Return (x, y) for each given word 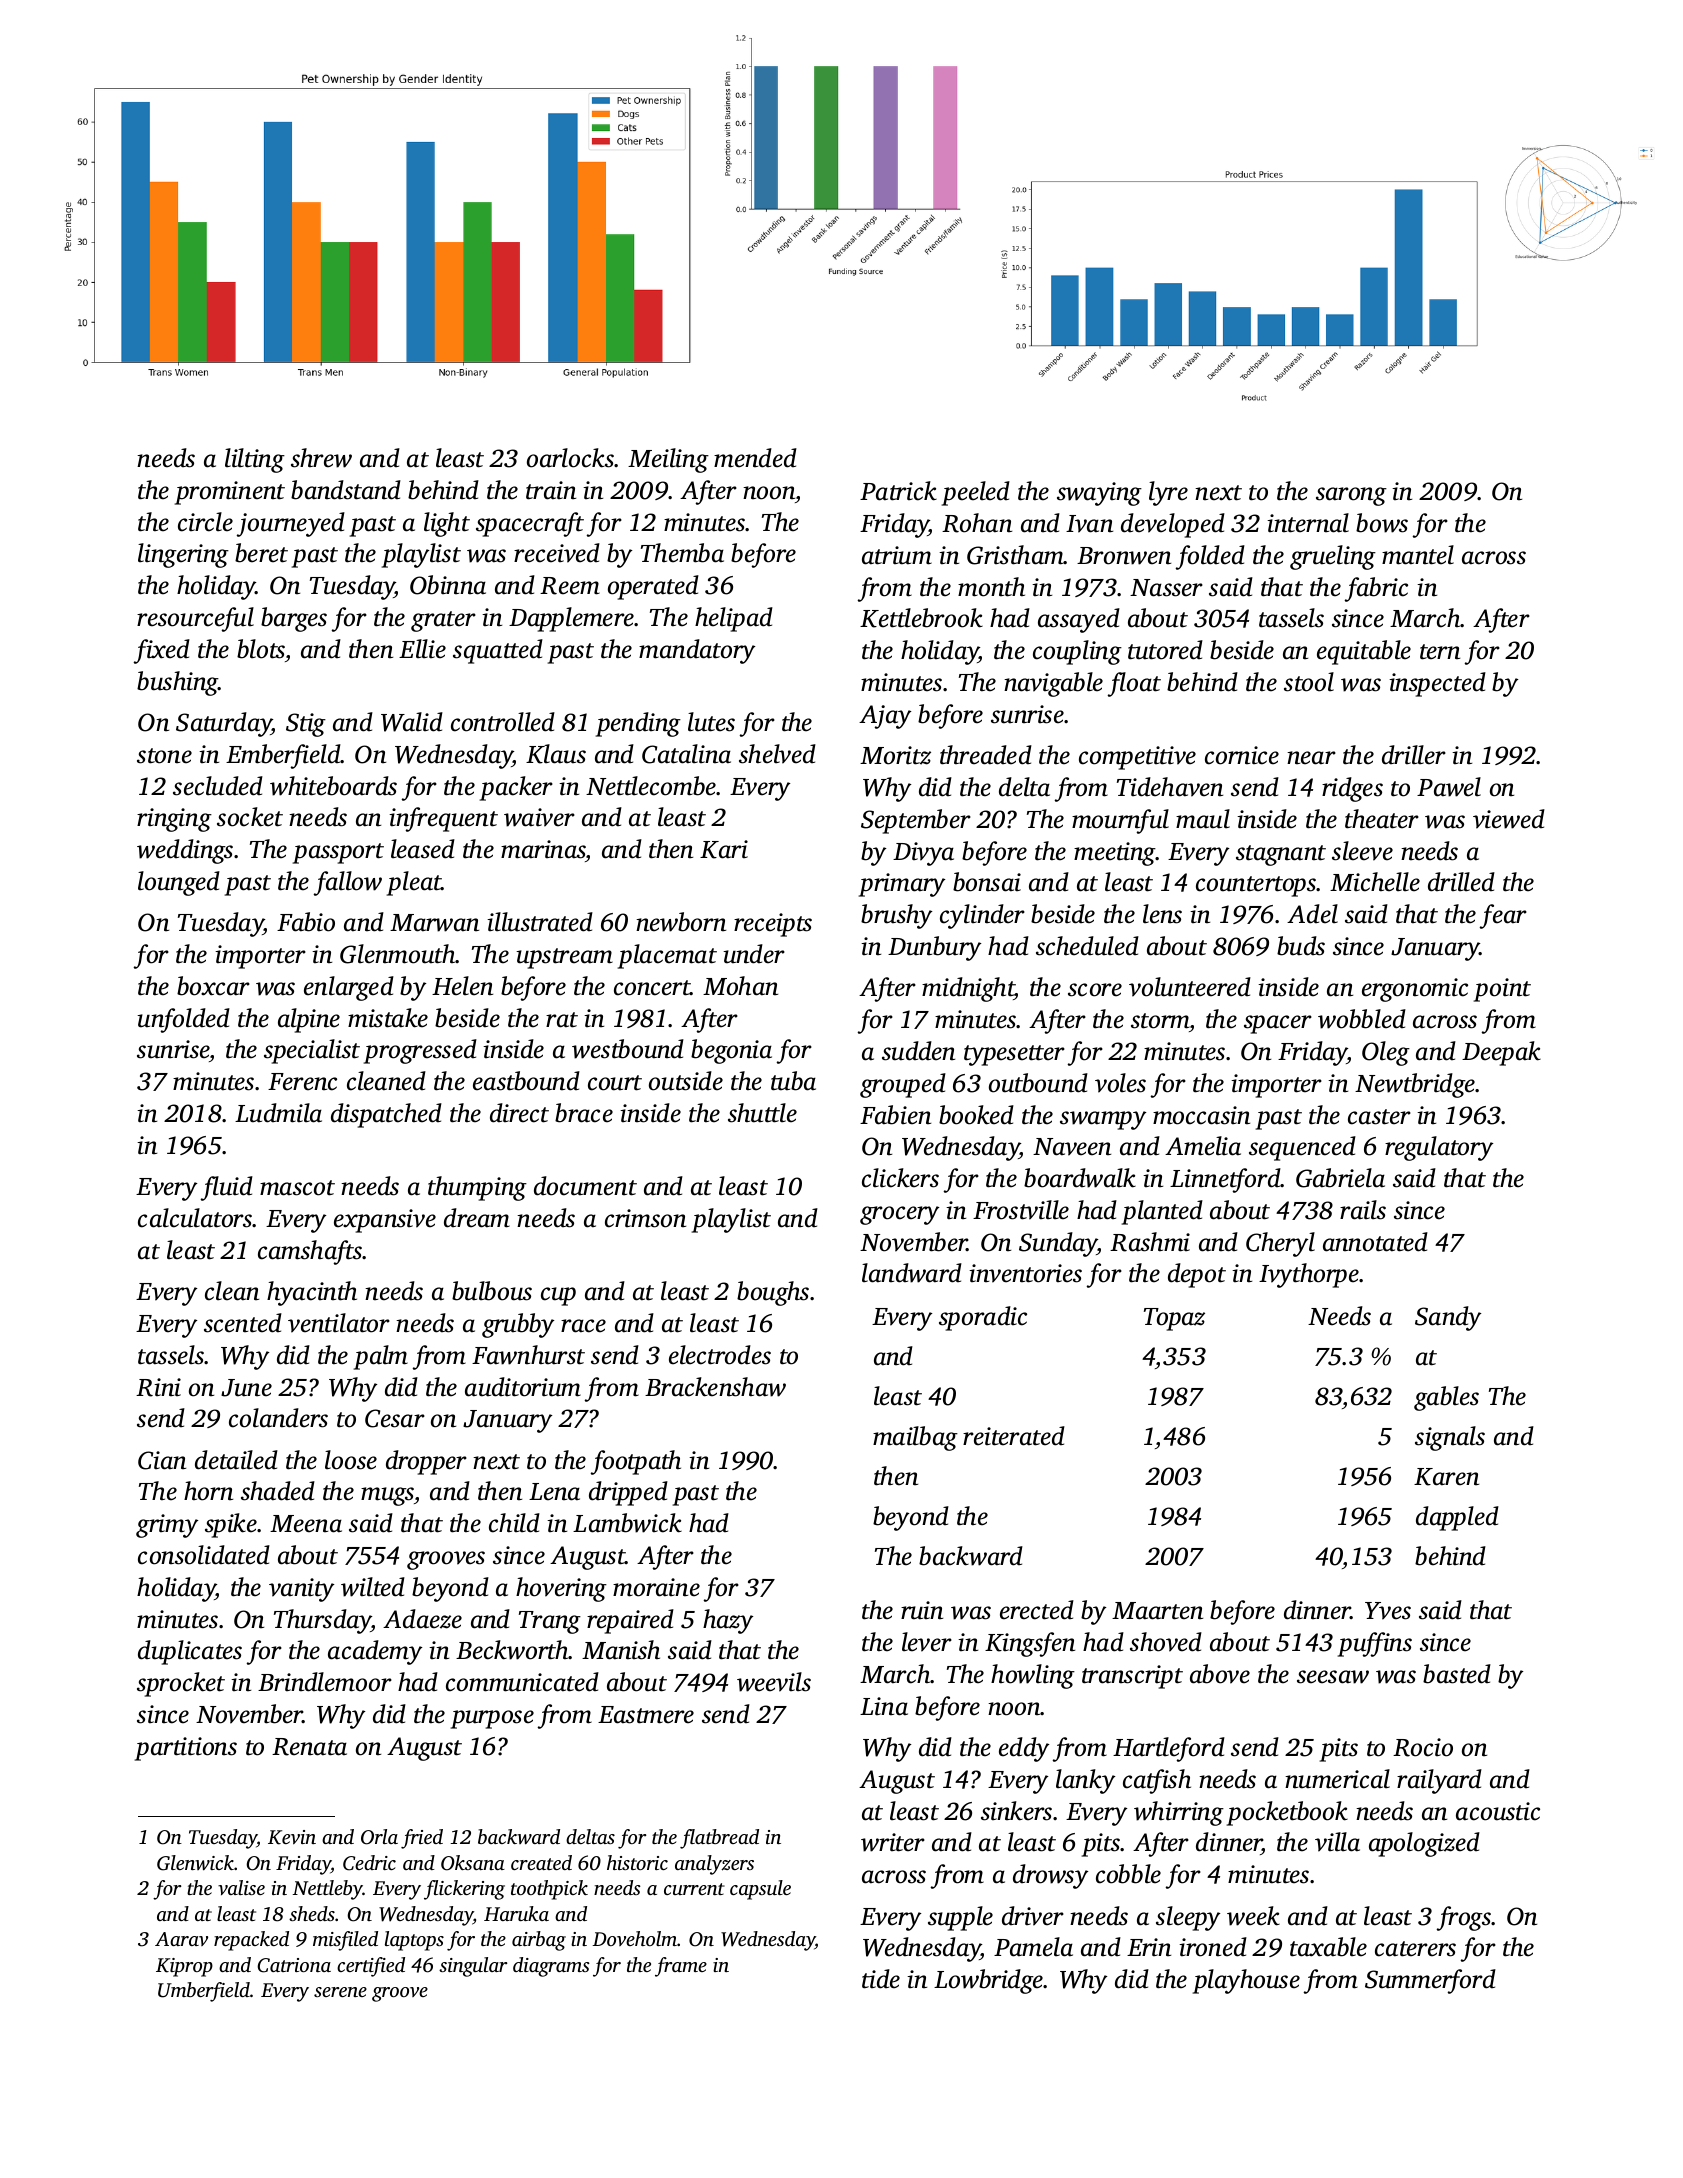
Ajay (885, 717)
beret (261, 553)
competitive (1137, 758)
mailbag (915, 1438)
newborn (681, 922)
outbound (1038, 1083)
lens (1162, 914)
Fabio (306, 922)
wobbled (1362, 1019)
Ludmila (278, 1113)
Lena (554, 1492)
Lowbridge (989, 1981)
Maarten (1157, 1611)
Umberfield (204, 1992)
